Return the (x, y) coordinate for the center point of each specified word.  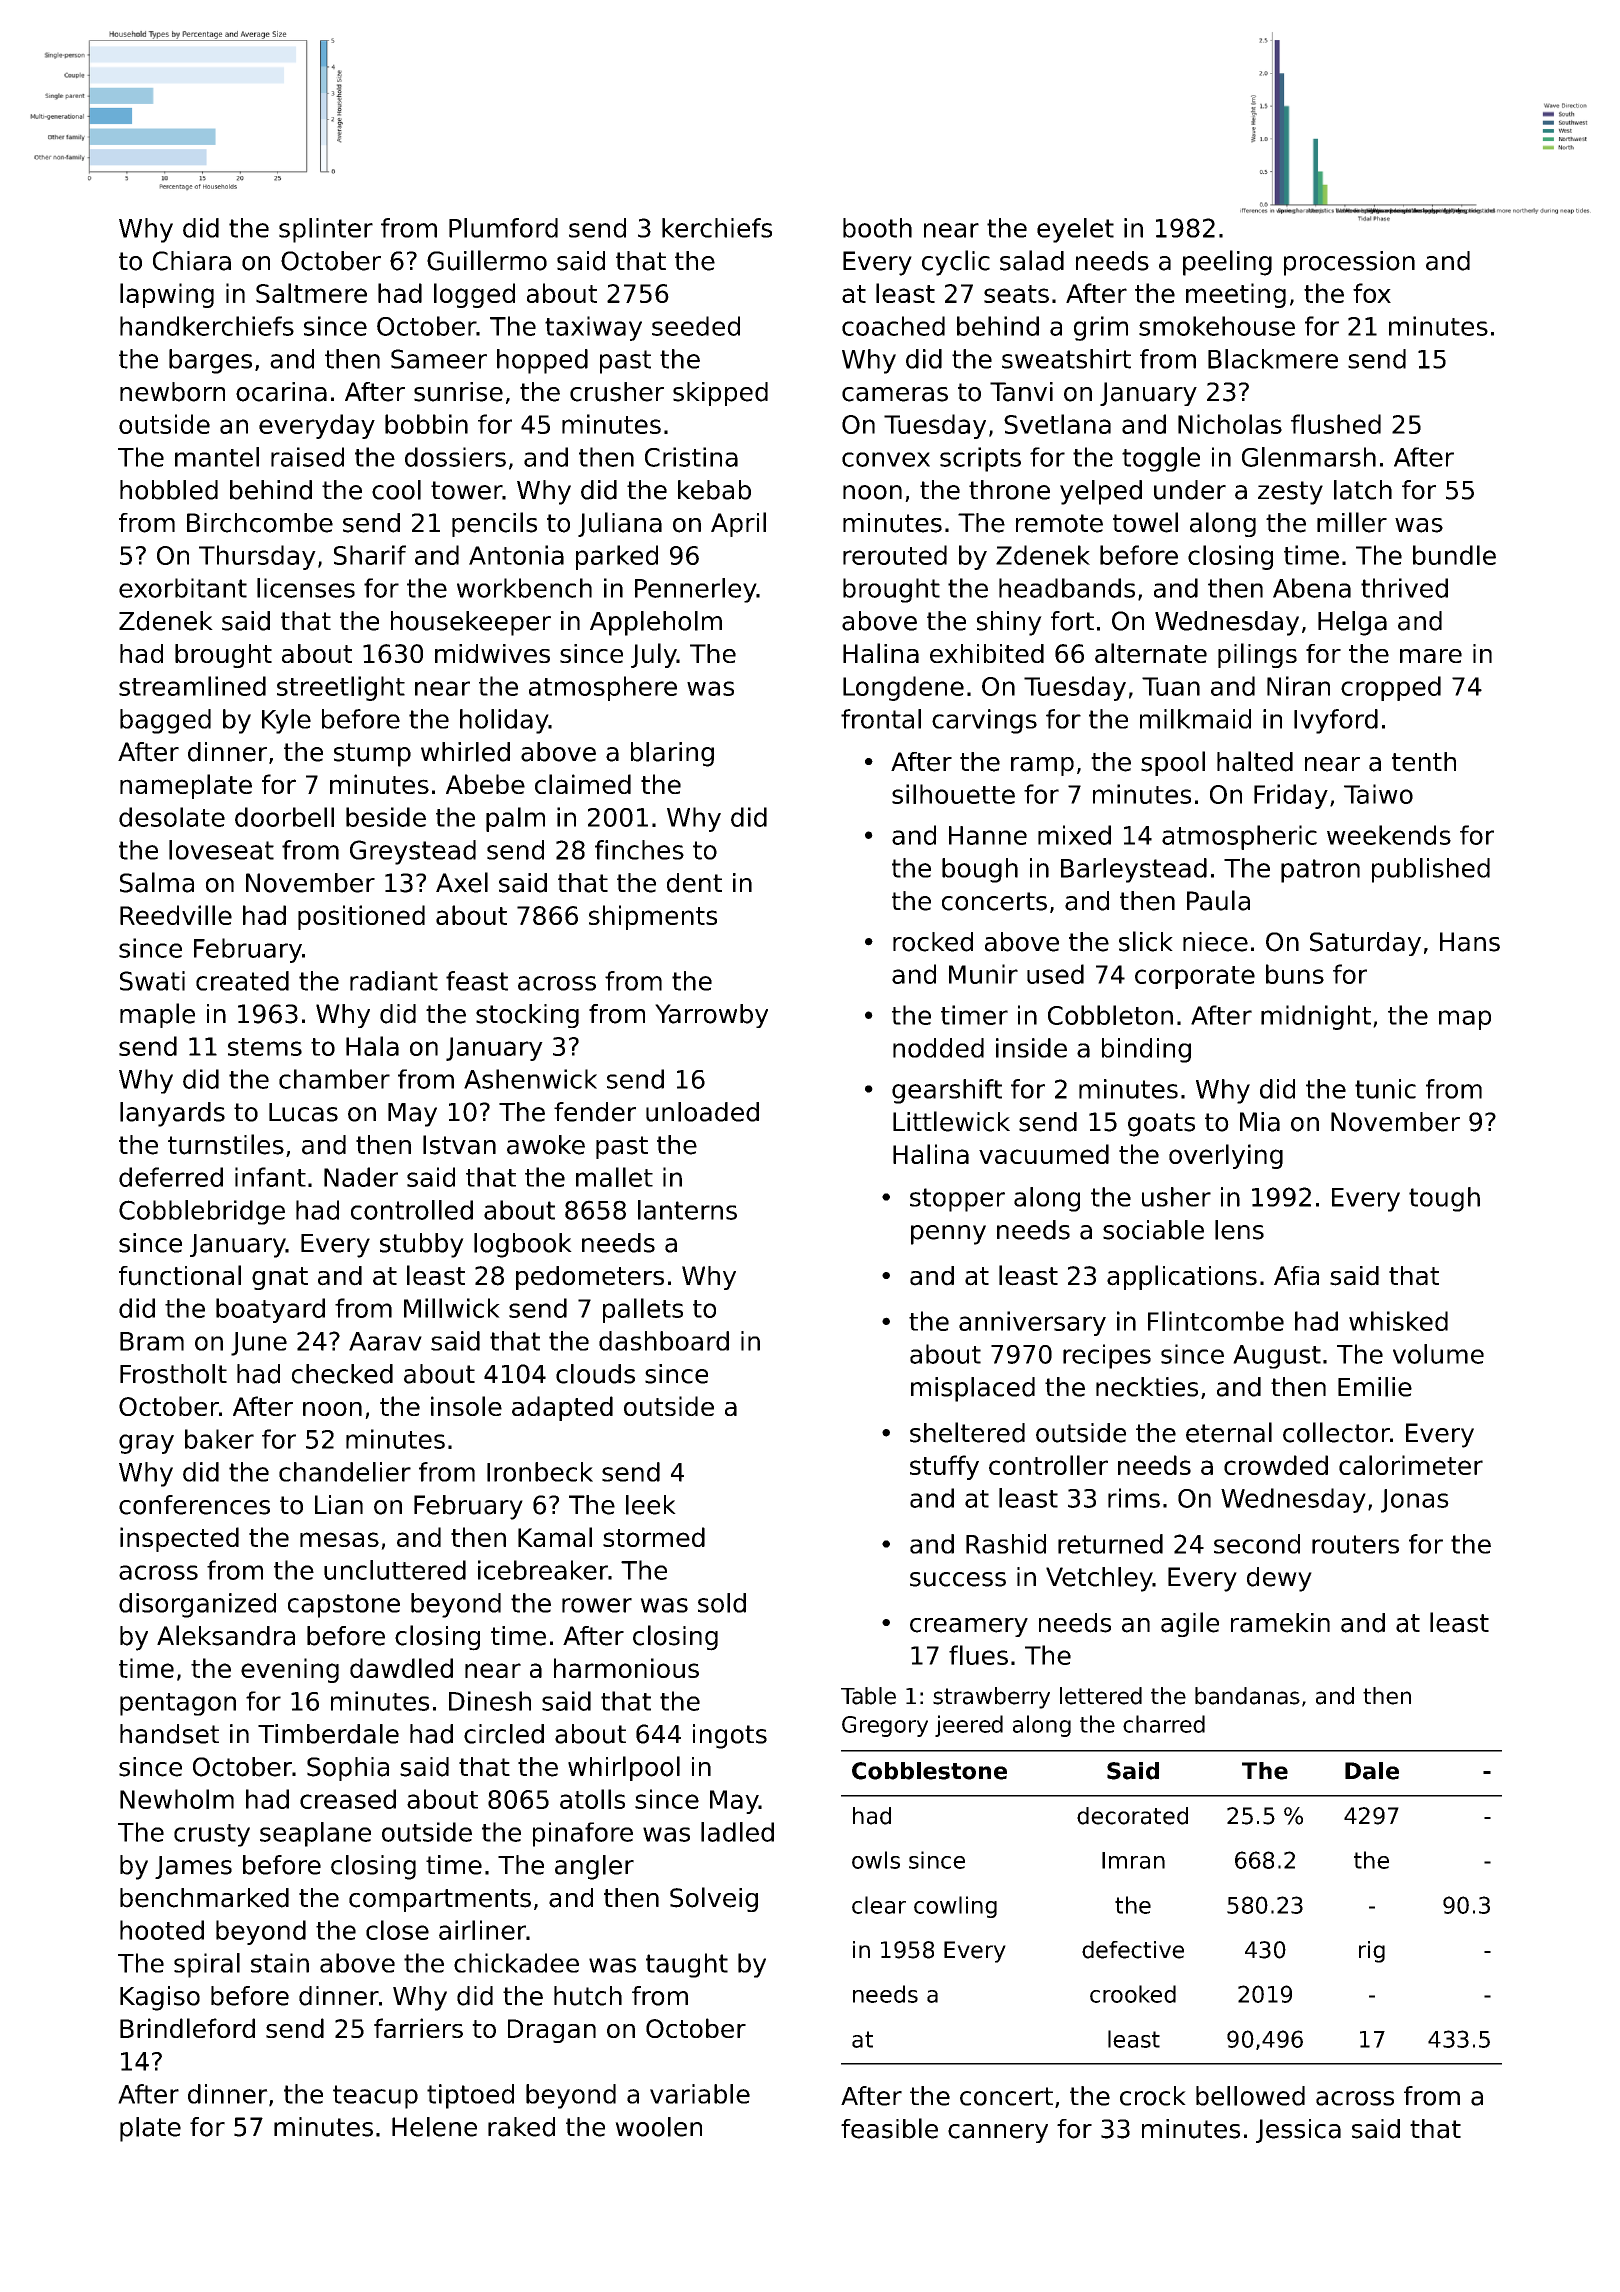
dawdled (401, 1668)
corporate (1195, 977)
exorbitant (183, 588)
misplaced (973, 1389)
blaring (672, 754)
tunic (1385, 1089)
